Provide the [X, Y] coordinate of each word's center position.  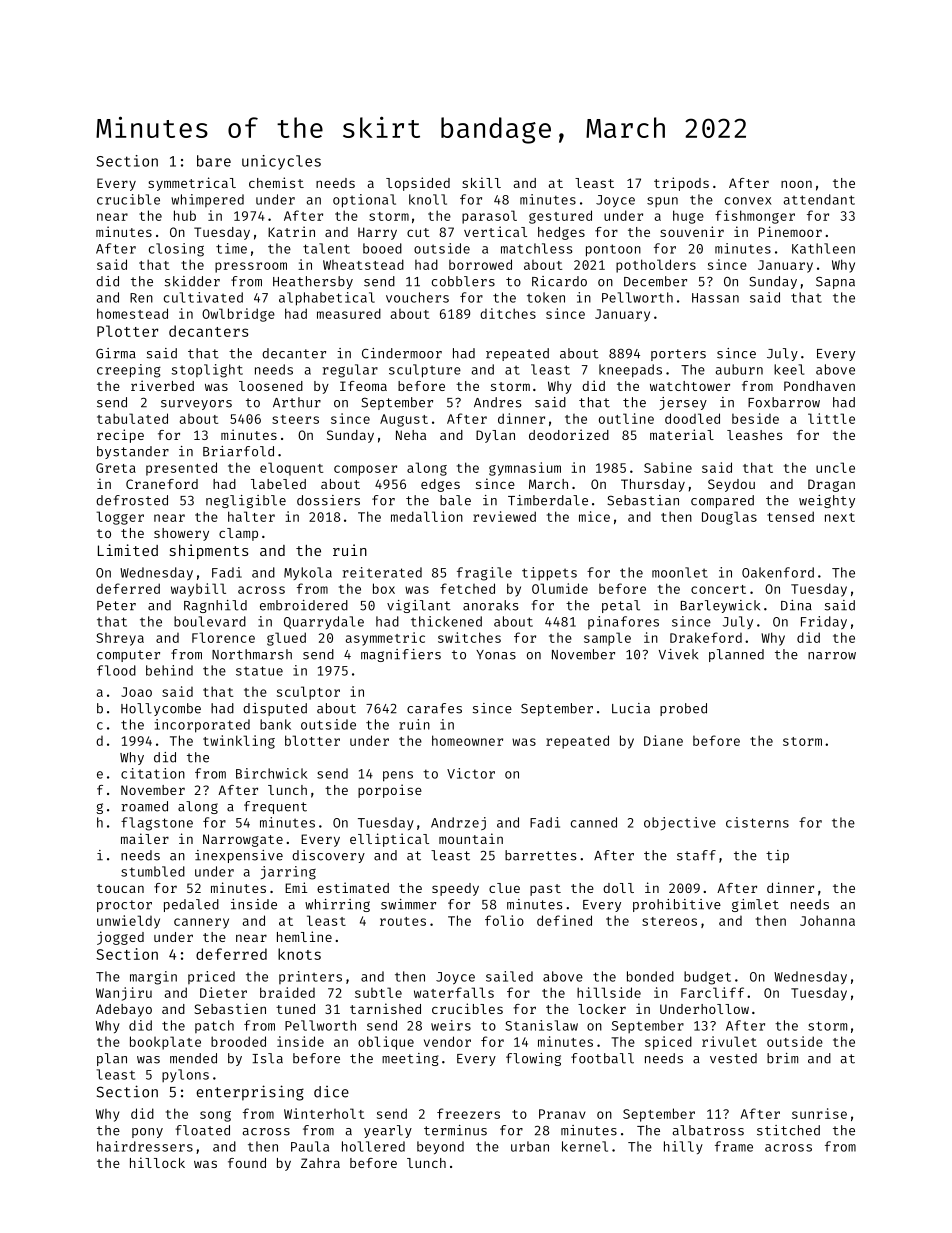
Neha [411, 435]
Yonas [496, 655]
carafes [434, 708]
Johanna [827, 920]
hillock [157, 1162]
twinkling [239, 742]
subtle [378, 992]
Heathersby [313, 282]
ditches [508, 313]
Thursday [653, 485]
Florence [223, 637]
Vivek [678, 654]
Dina [796, 605]
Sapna [835, 282]
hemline [304, 936]
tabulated [132, 418]
